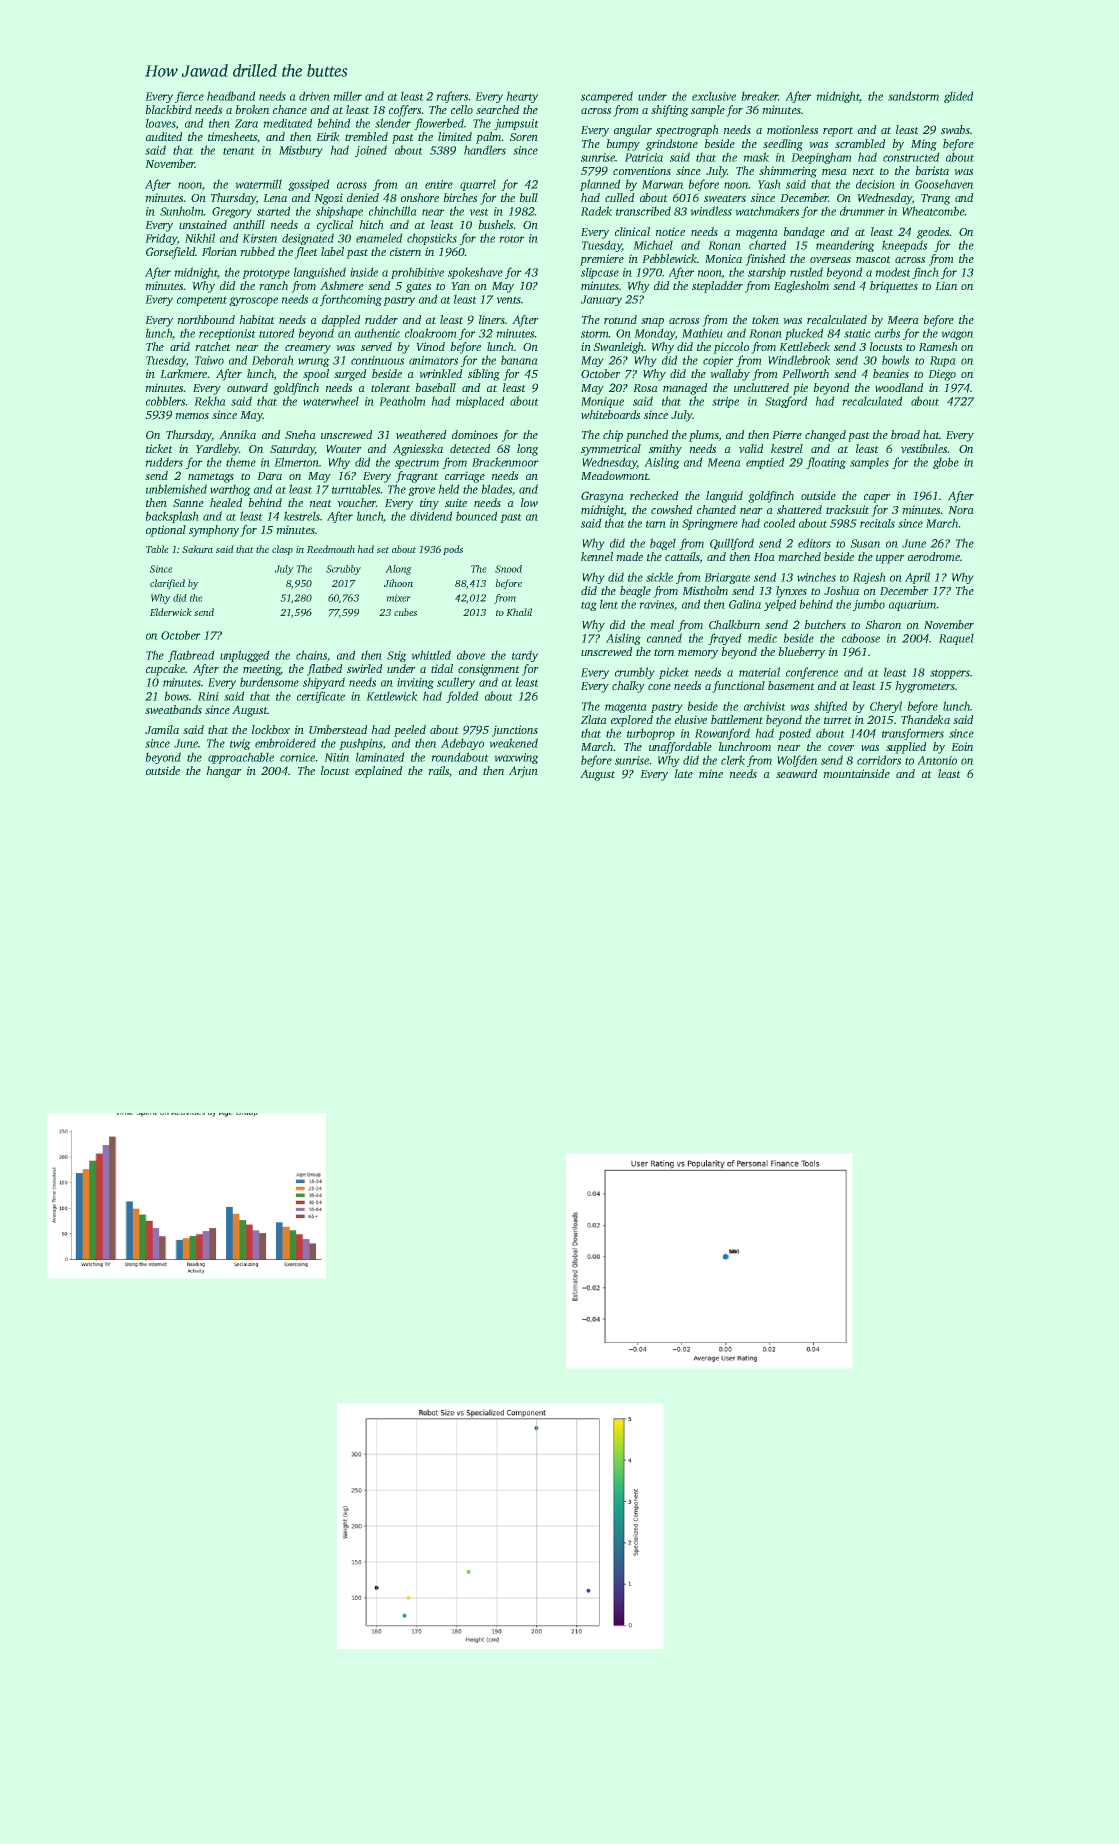 The image size is (1119, 1844). Describe the element at coordinates (328, 136) in the screenshot. I see `Eirik` at that location.
